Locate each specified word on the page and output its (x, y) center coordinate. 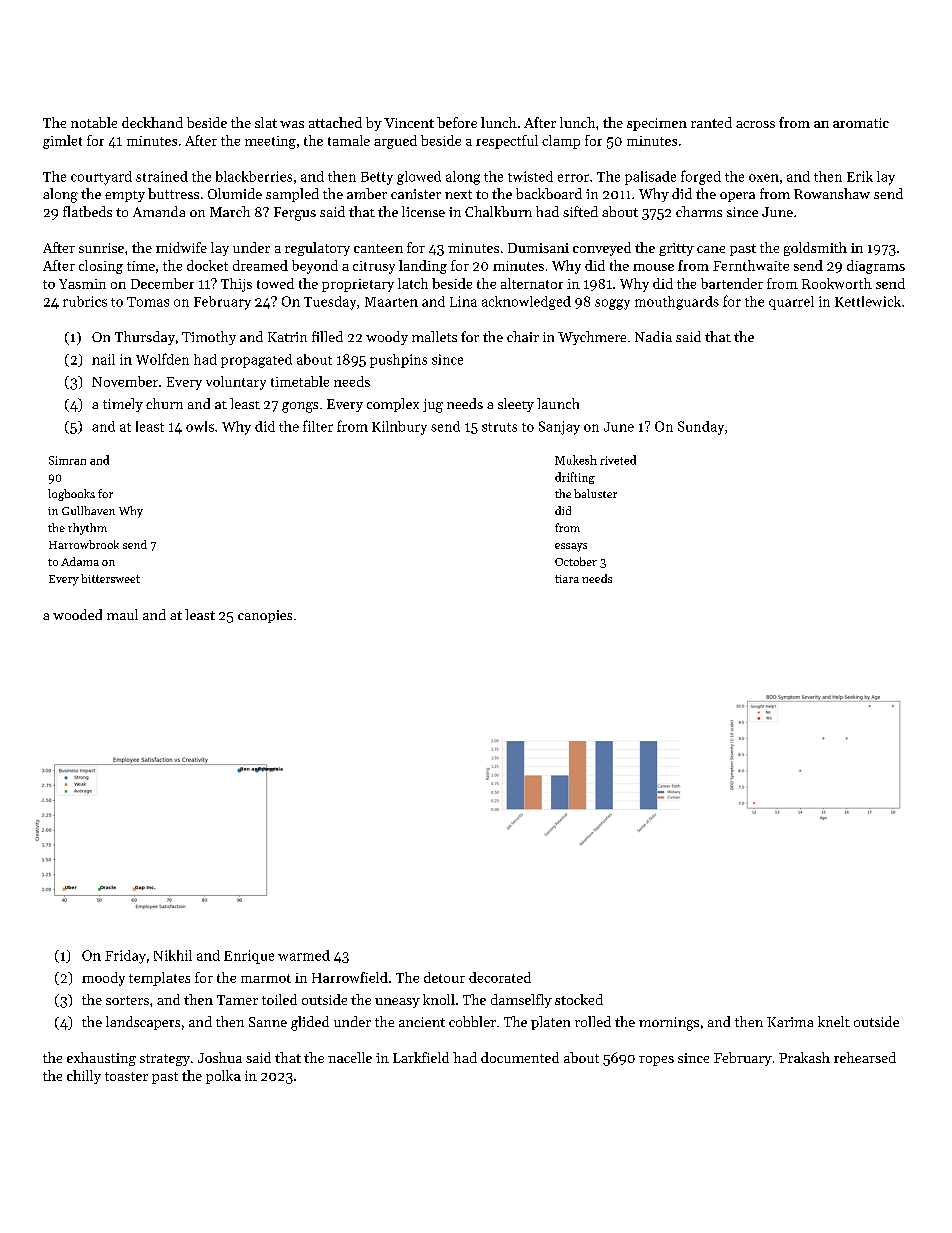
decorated (500, 977)
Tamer (237, 1000)
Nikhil (173, 955)
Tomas (148, 302)
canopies (265, 616)
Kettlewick (868, 301)
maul (122, 614)
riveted (618, 460)
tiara (567, 579)
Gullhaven (88, 510)
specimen (657, 124)
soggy (612, 304)
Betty (377, 178)
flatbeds (87, 211)
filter (318, 426)
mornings (669, 1024)
